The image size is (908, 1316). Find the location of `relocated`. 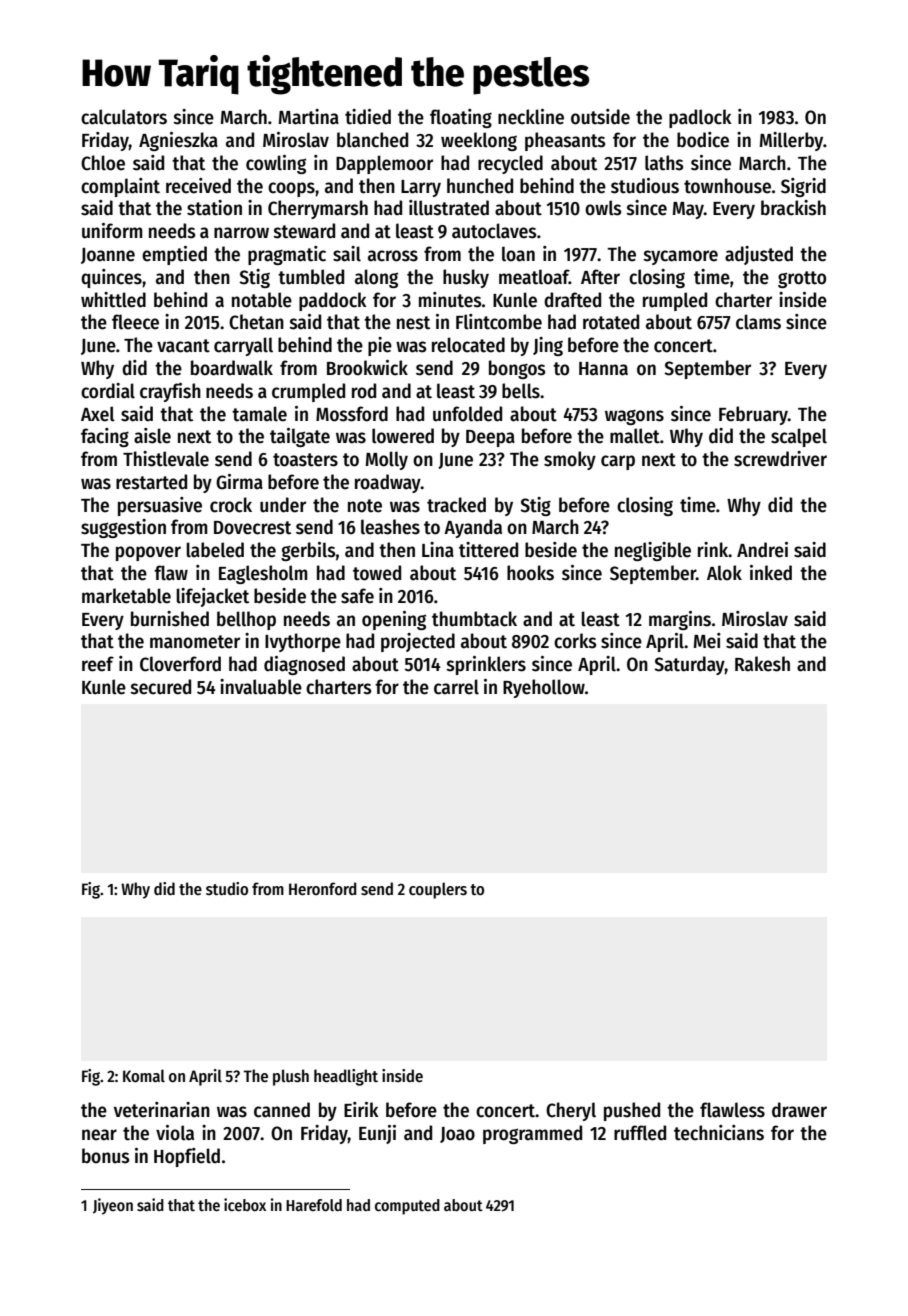

relocated is located at coordinates (468, 345).
